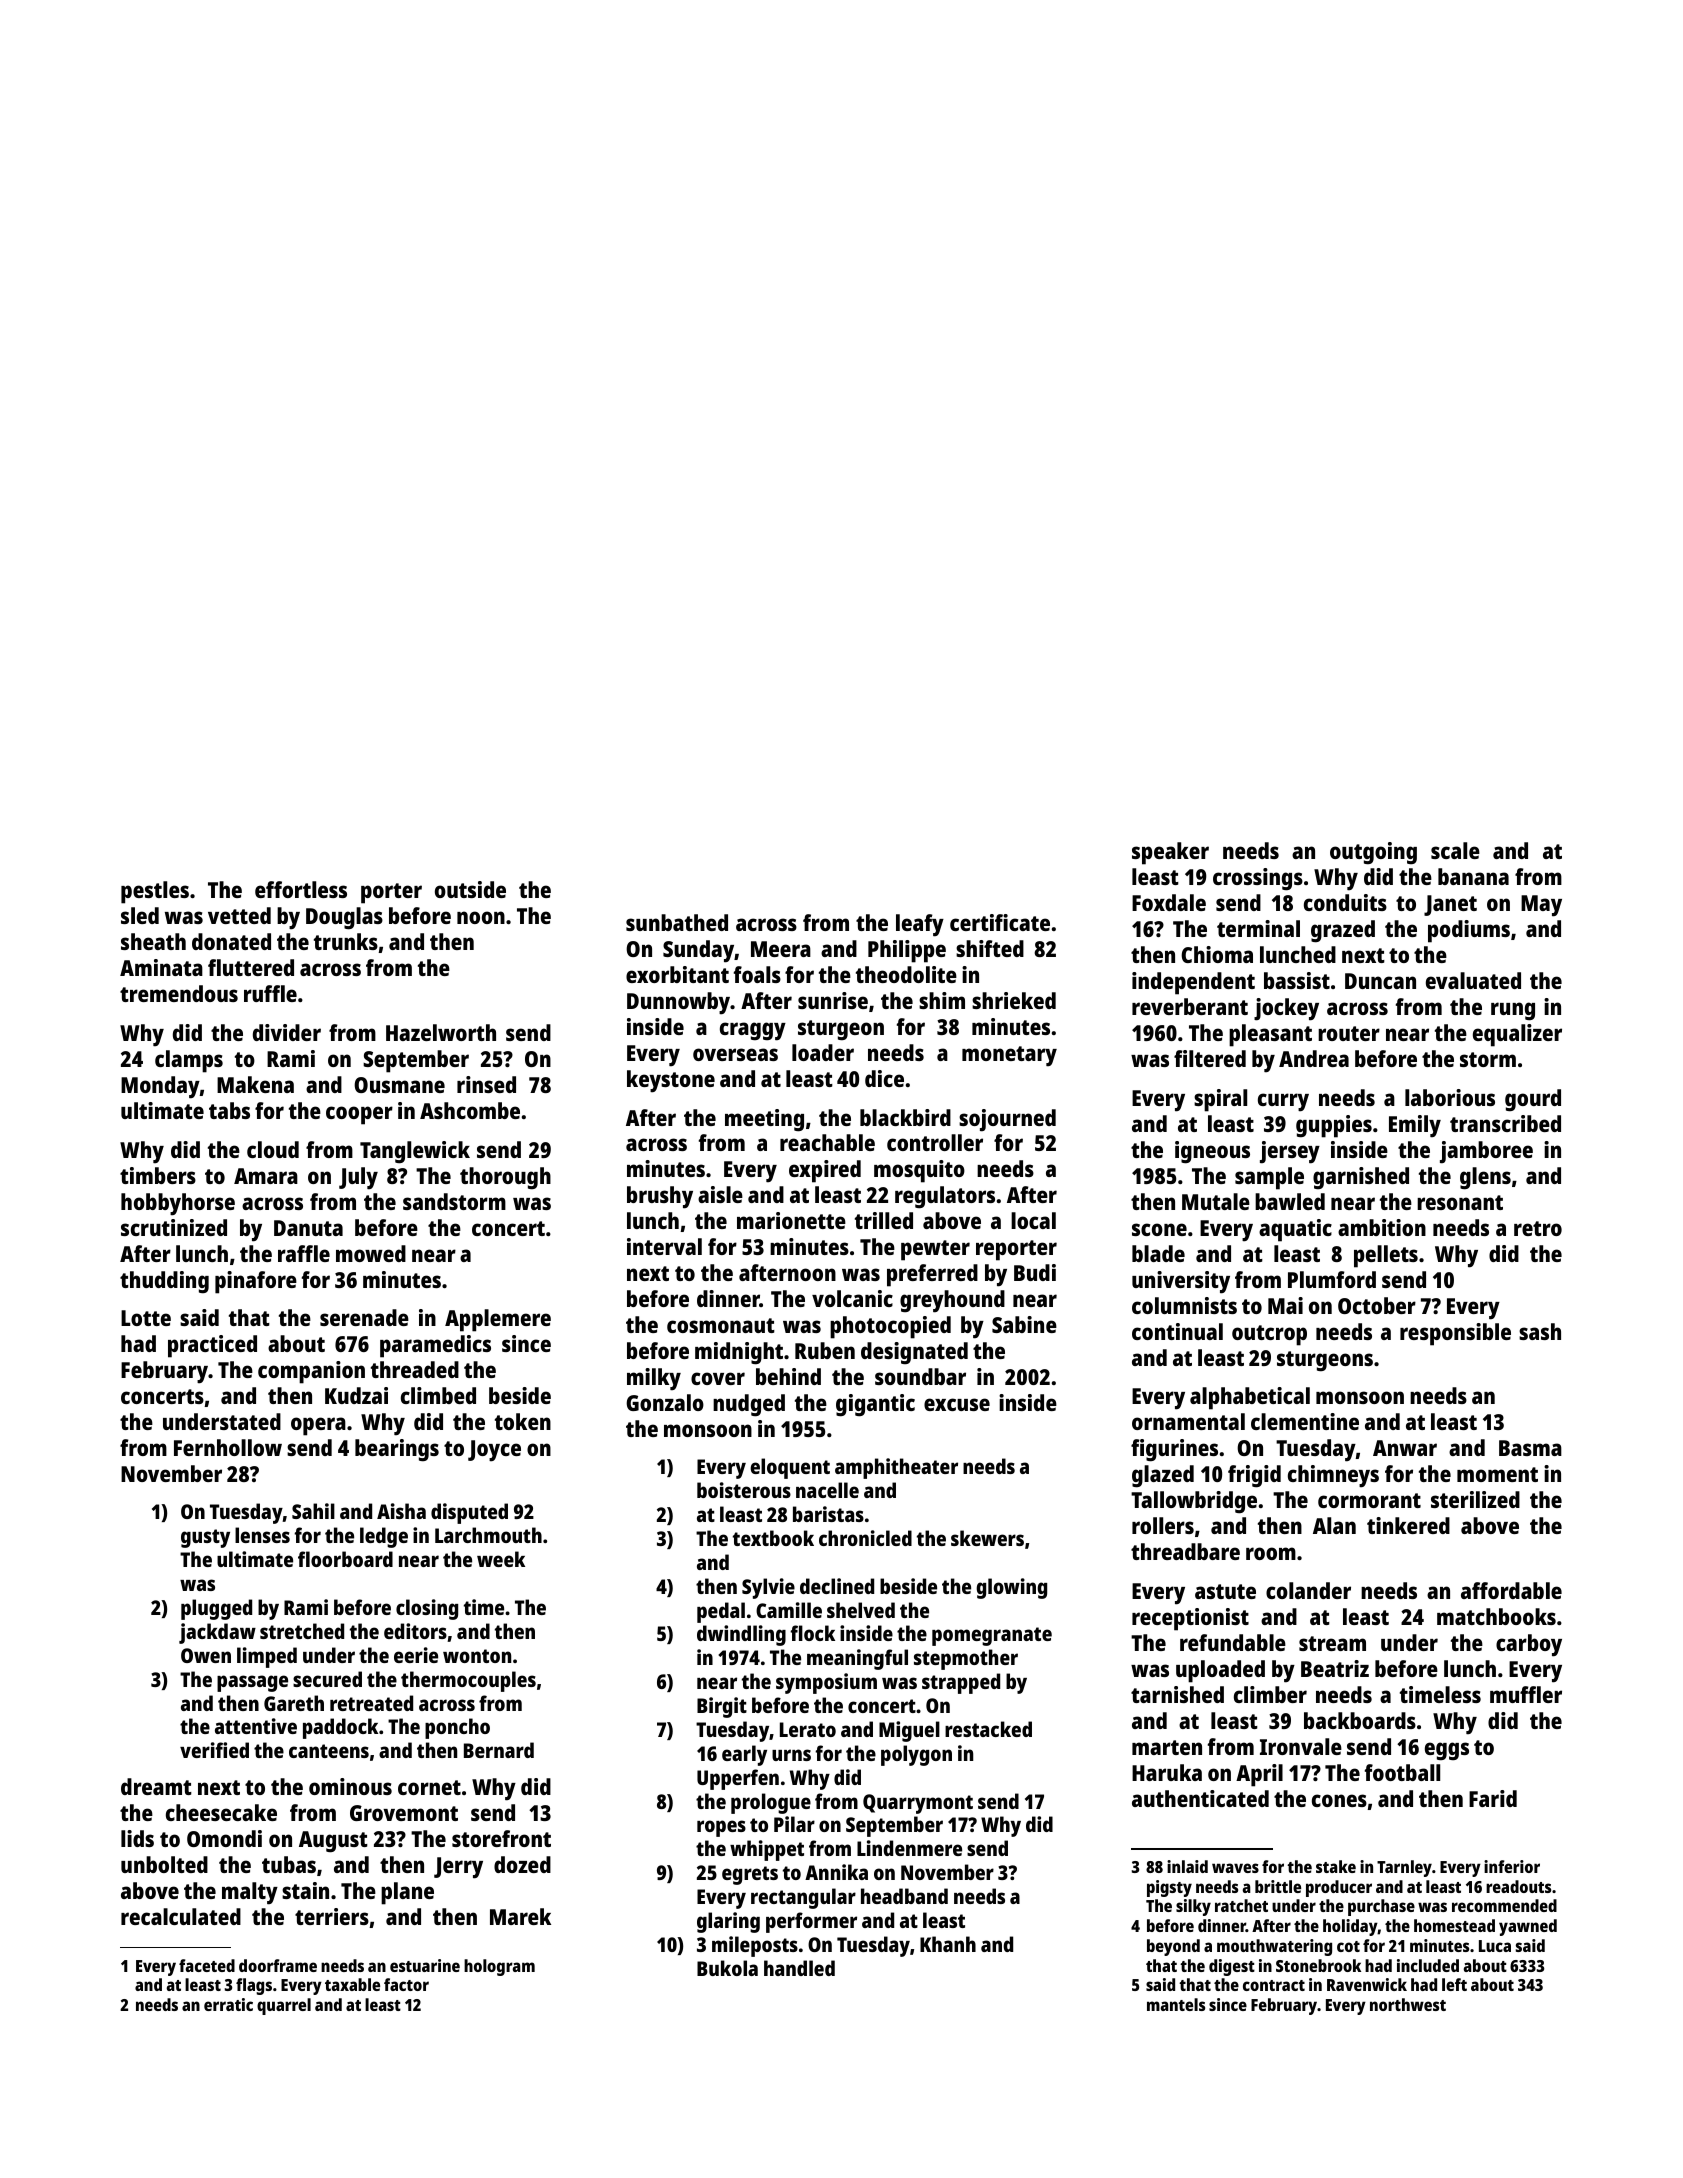 This screenshot has height=2178, width=1683. What do you see at coordinates (957, 1404) in the screenshot?
I see `excuse` at bounding box center [957, 1404].
